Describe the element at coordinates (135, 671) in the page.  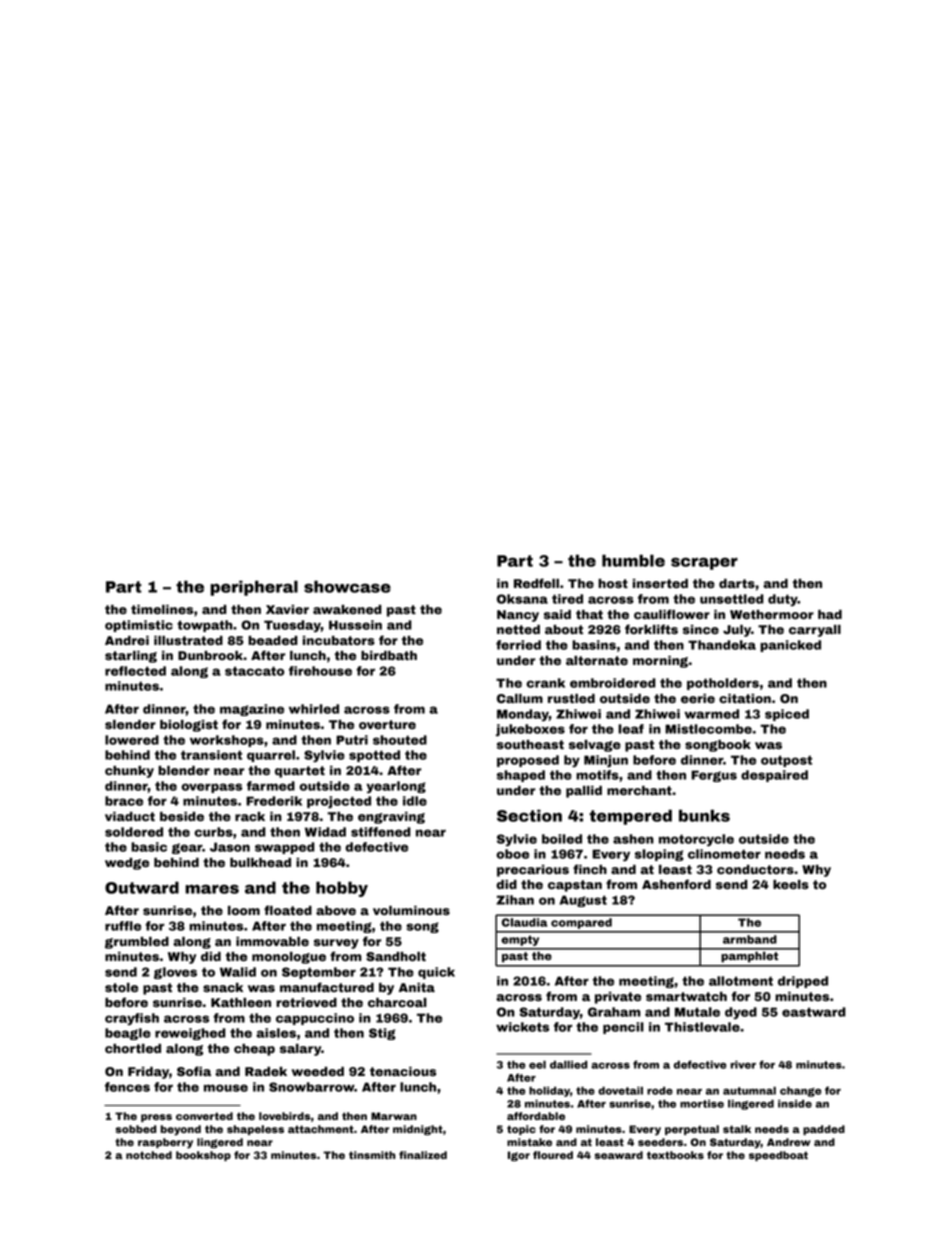
I see `reflected` at that location.
